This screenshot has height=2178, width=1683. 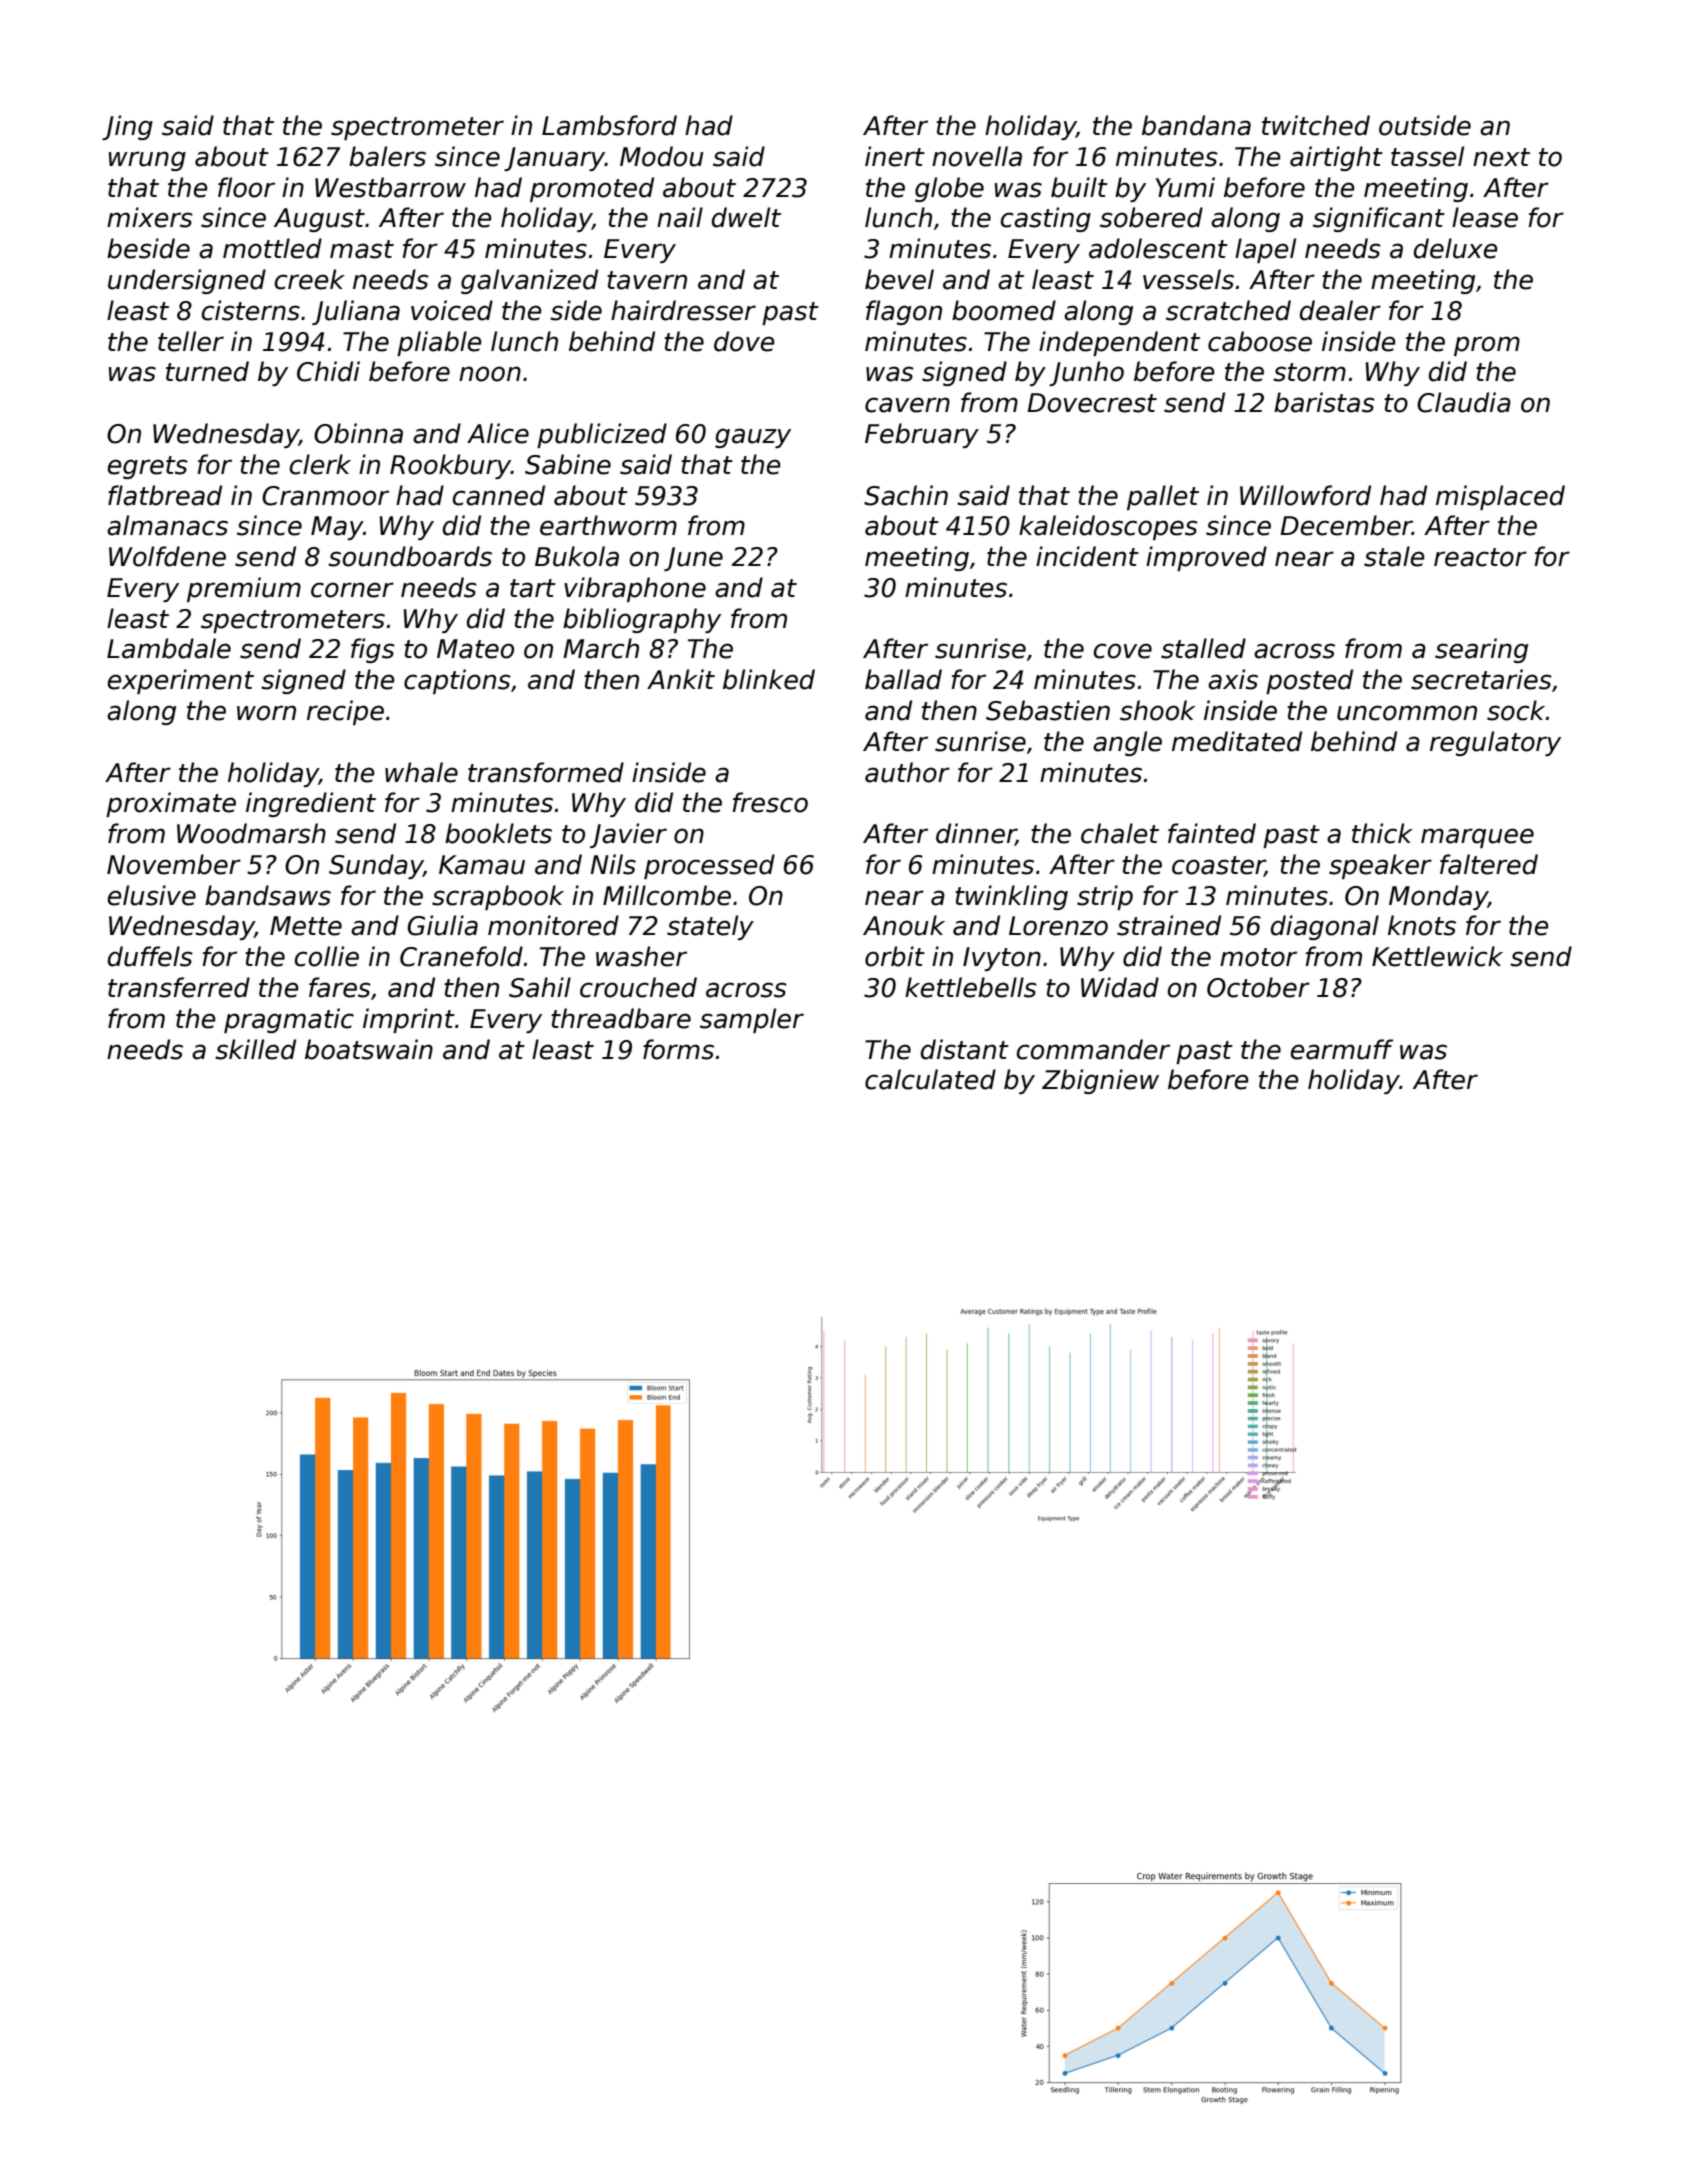 What do you see at coordinates (1196, 125) in the screenshot?
I see `bandana` at bounding box center [1196, 125].
